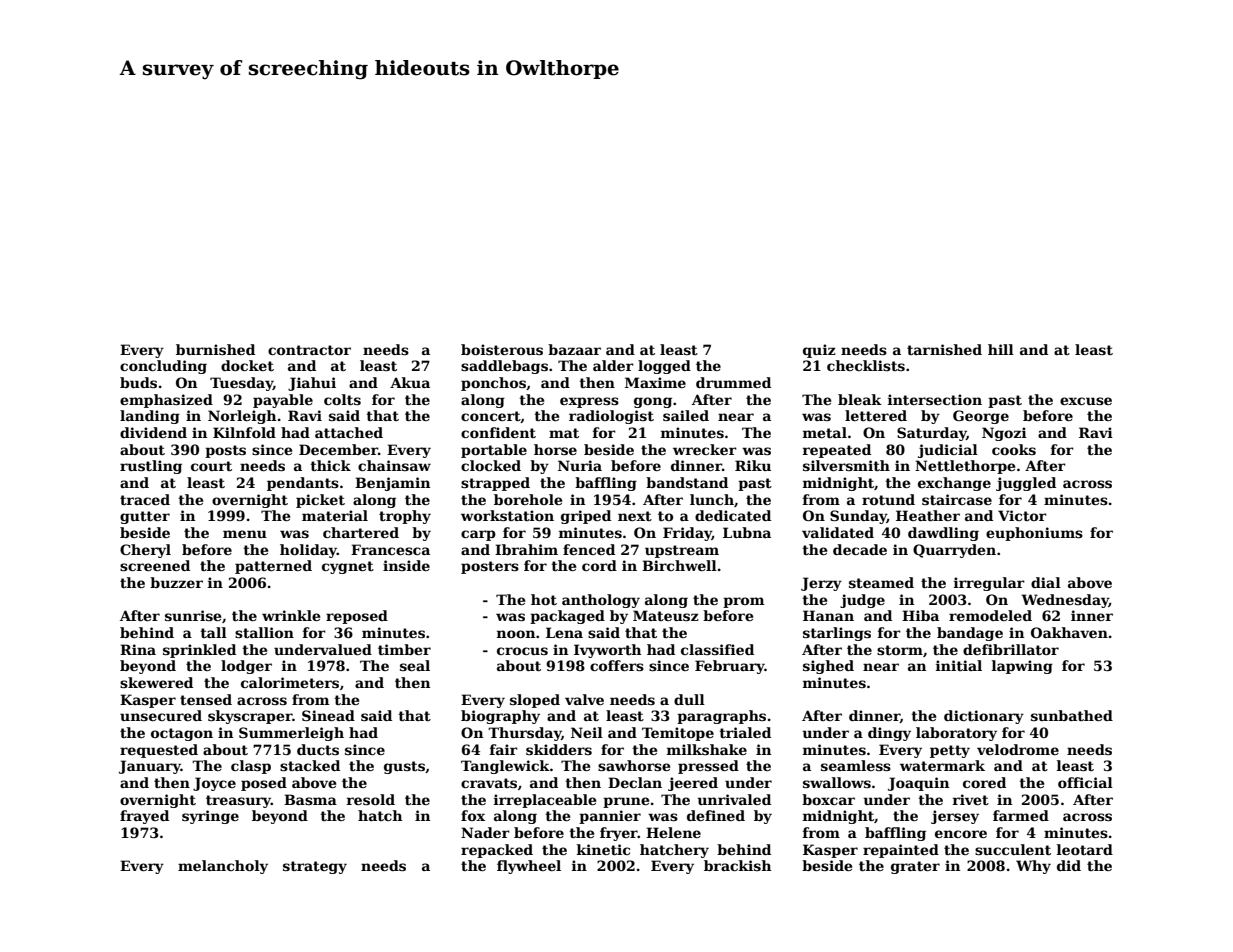  Describe the element at coordinates (138, 382) in the screenshot. I see `buds` at that location.
